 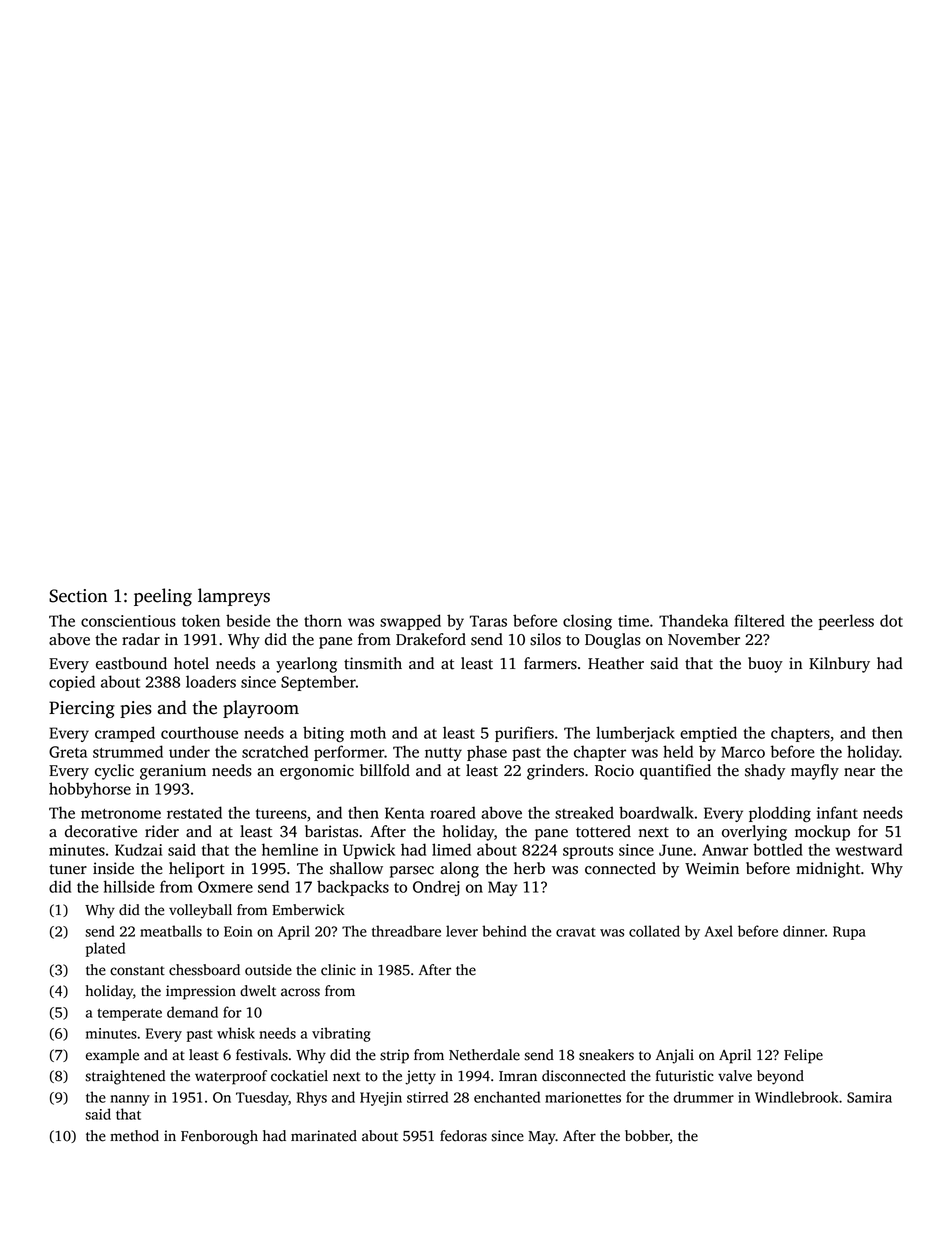 What do you see at coordinates (234, 597) in the screenshot?
I see `lampreys` at bounding box center [234, 597].
